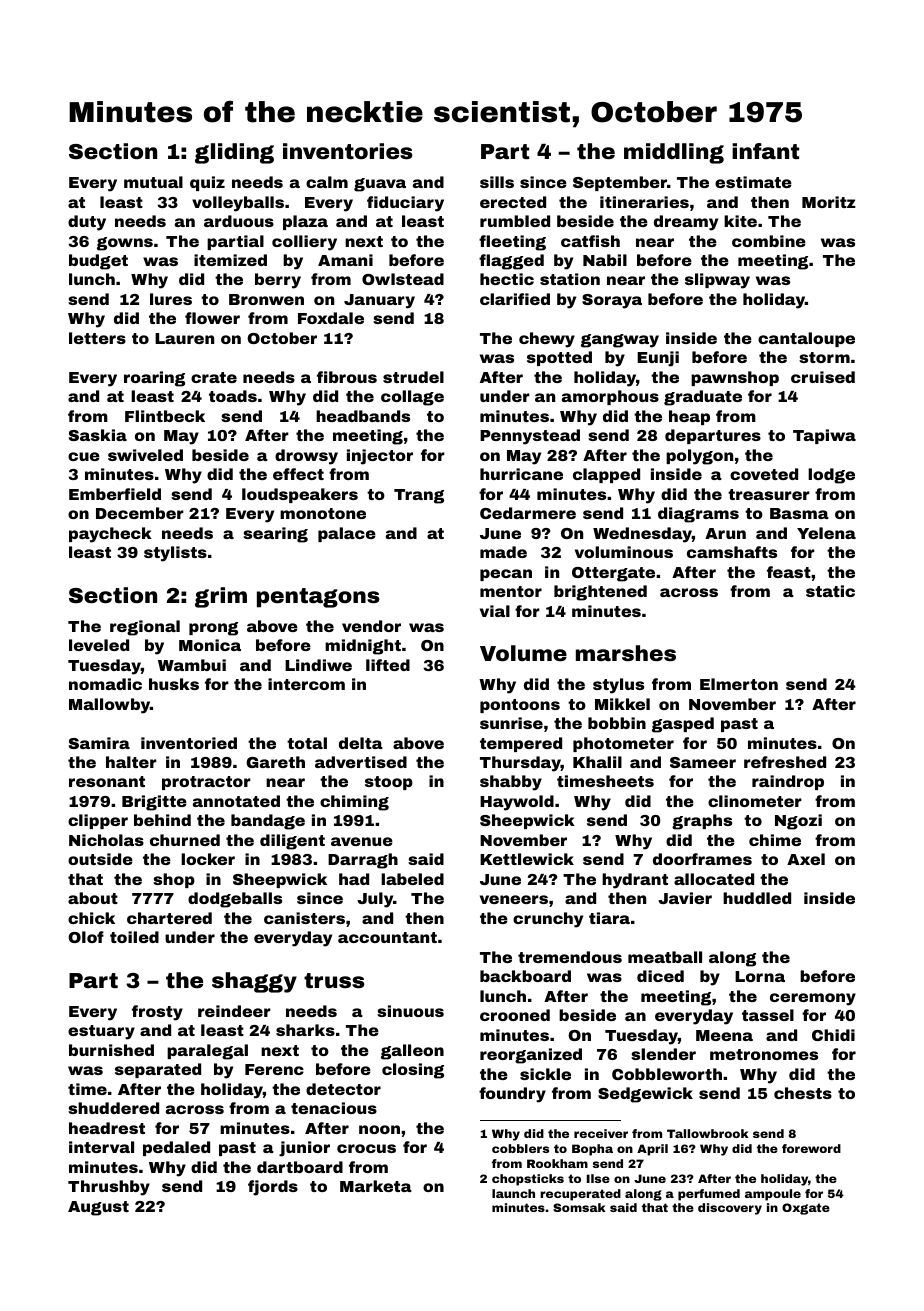 This image has height=1311, width=924. I want to click on Volume, so click(523, 653).
